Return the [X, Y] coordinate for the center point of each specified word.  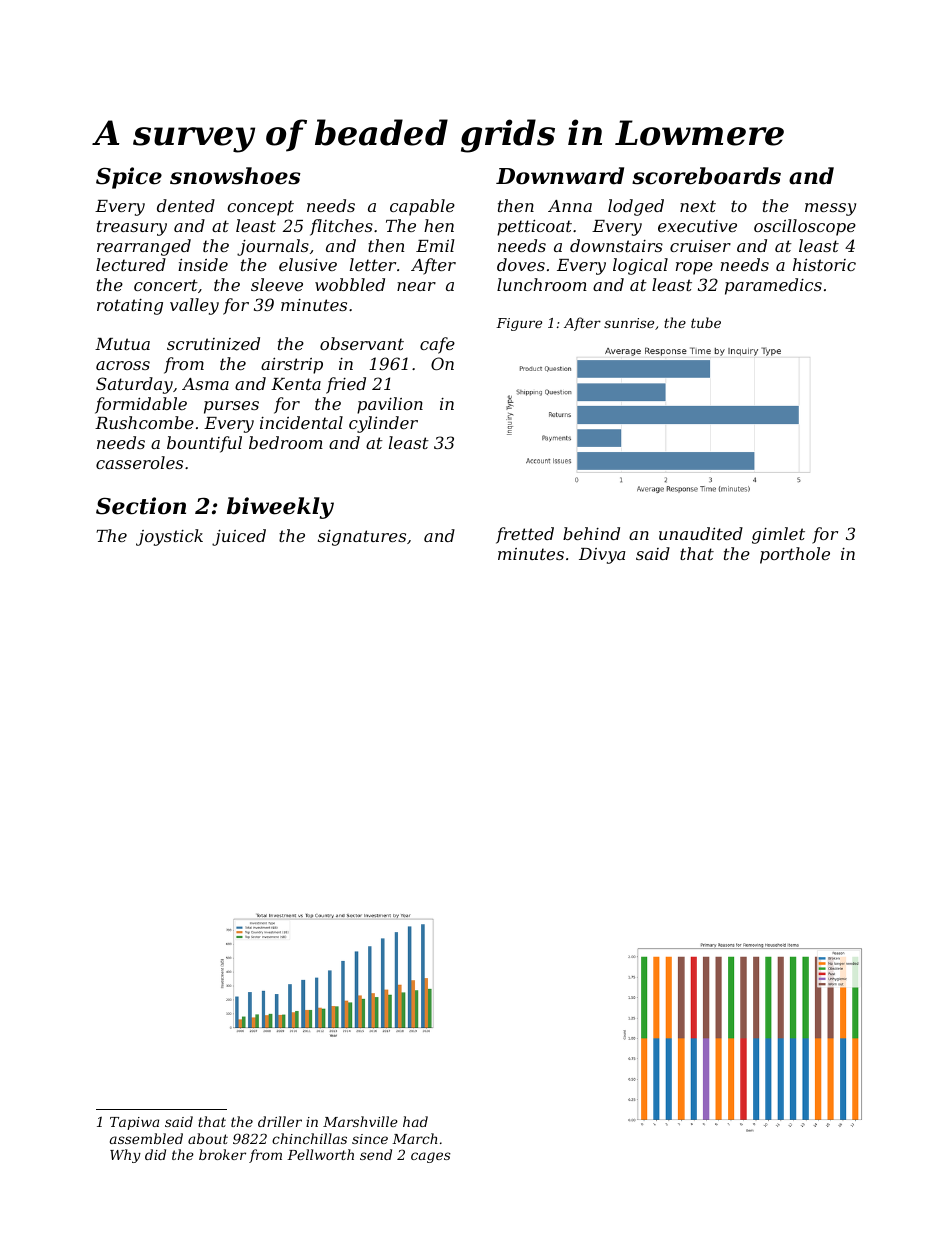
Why [125, 1156]
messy [830, 209]
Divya [602, 556]
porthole [795, 555]
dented [186, 205]
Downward [560, 176]
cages [431, 1157]
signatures [362, 538]
